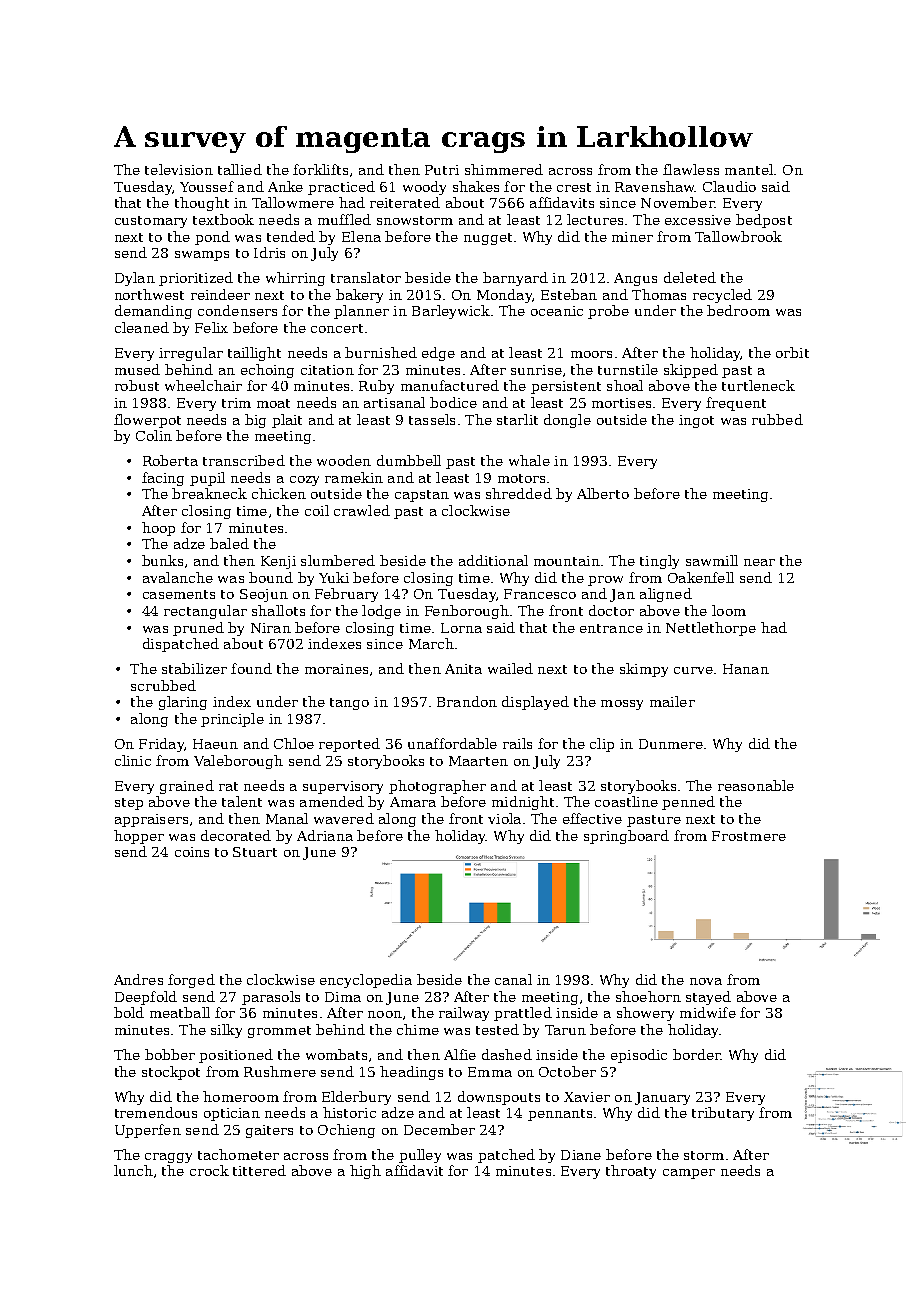 The width and height of the screenshot is (924, 1308). I want to click on near, so click(759, 562).
